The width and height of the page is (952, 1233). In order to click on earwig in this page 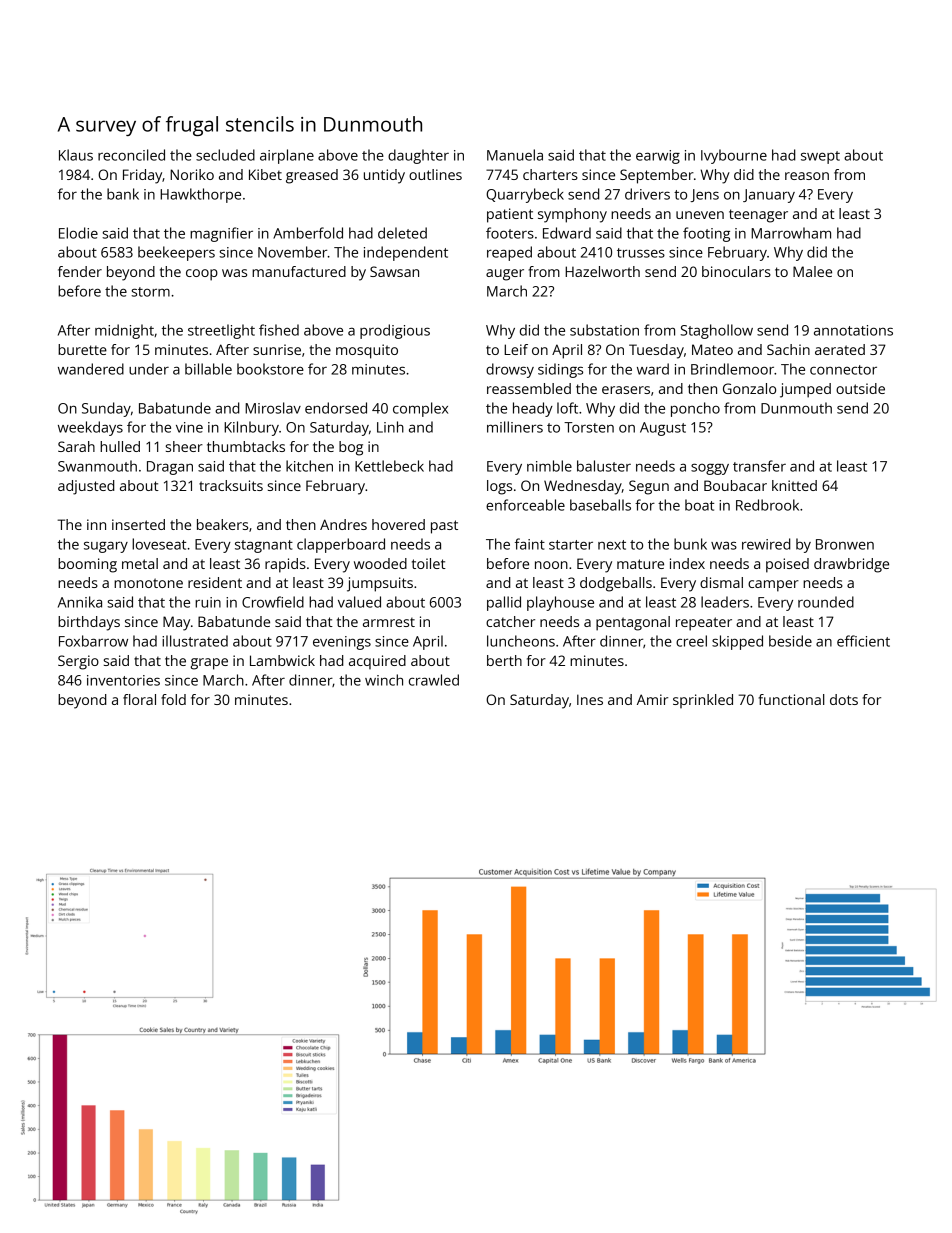, I will do `click(658, 157)`.
